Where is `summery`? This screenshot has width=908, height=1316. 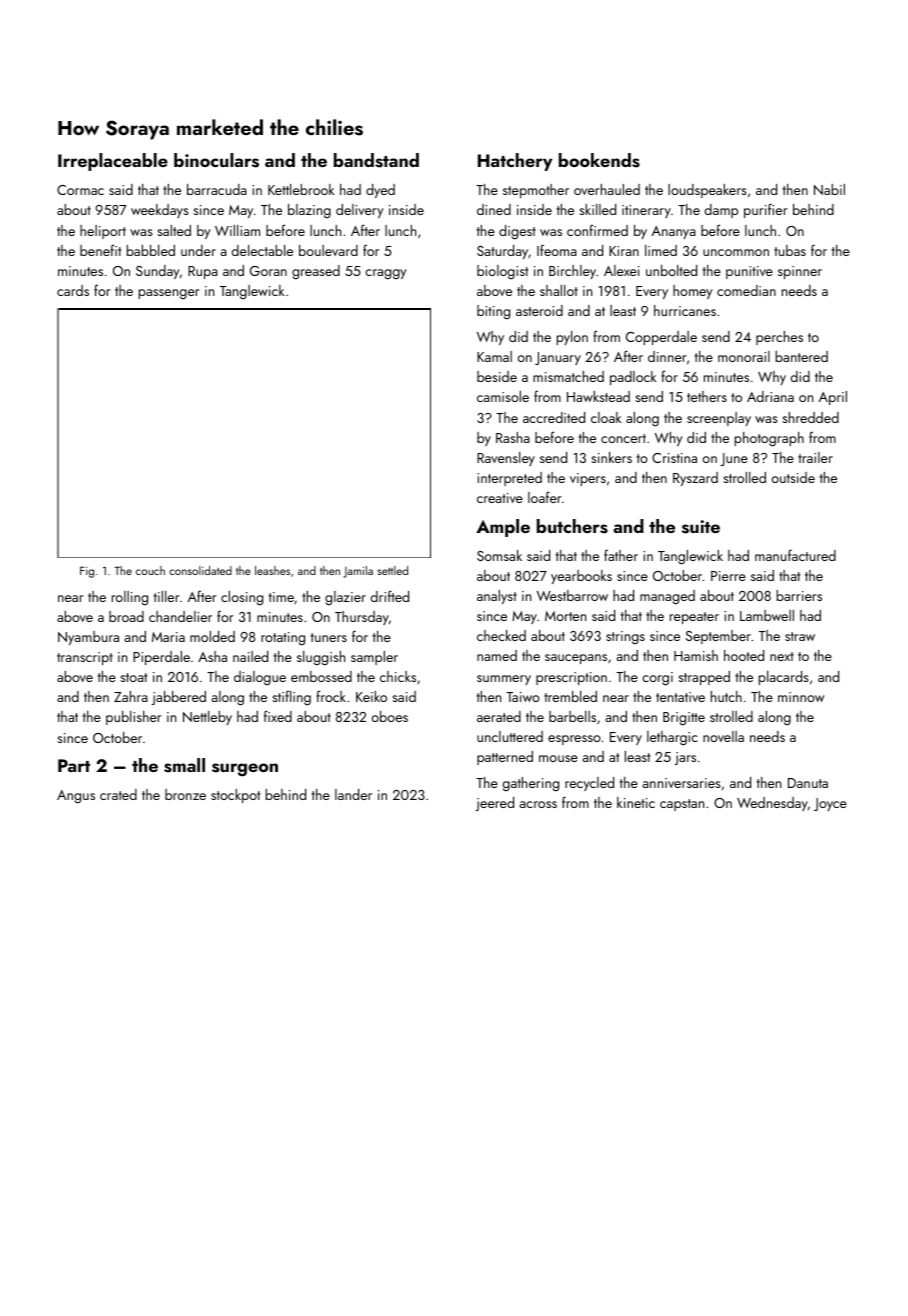
summery is located at coordinates (504, 680).
